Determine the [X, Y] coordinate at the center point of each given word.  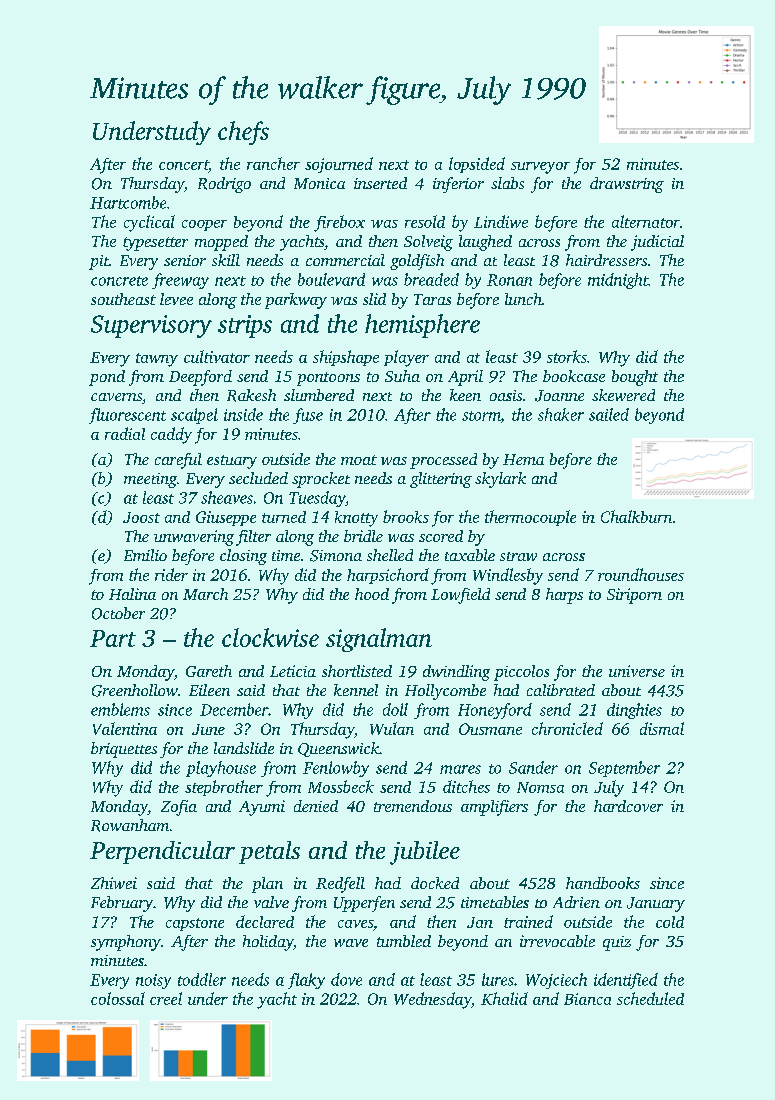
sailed [609, 414]
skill [226, 260]
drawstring [627, 185]
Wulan [392, 728]
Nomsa [540, 787]
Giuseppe [226, 518]
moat [359, 460]
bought [635, 378]
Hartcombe [128, 202]
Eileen [209, 690]
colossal [118, 998]
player [406, 358]
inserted [380, 183]
